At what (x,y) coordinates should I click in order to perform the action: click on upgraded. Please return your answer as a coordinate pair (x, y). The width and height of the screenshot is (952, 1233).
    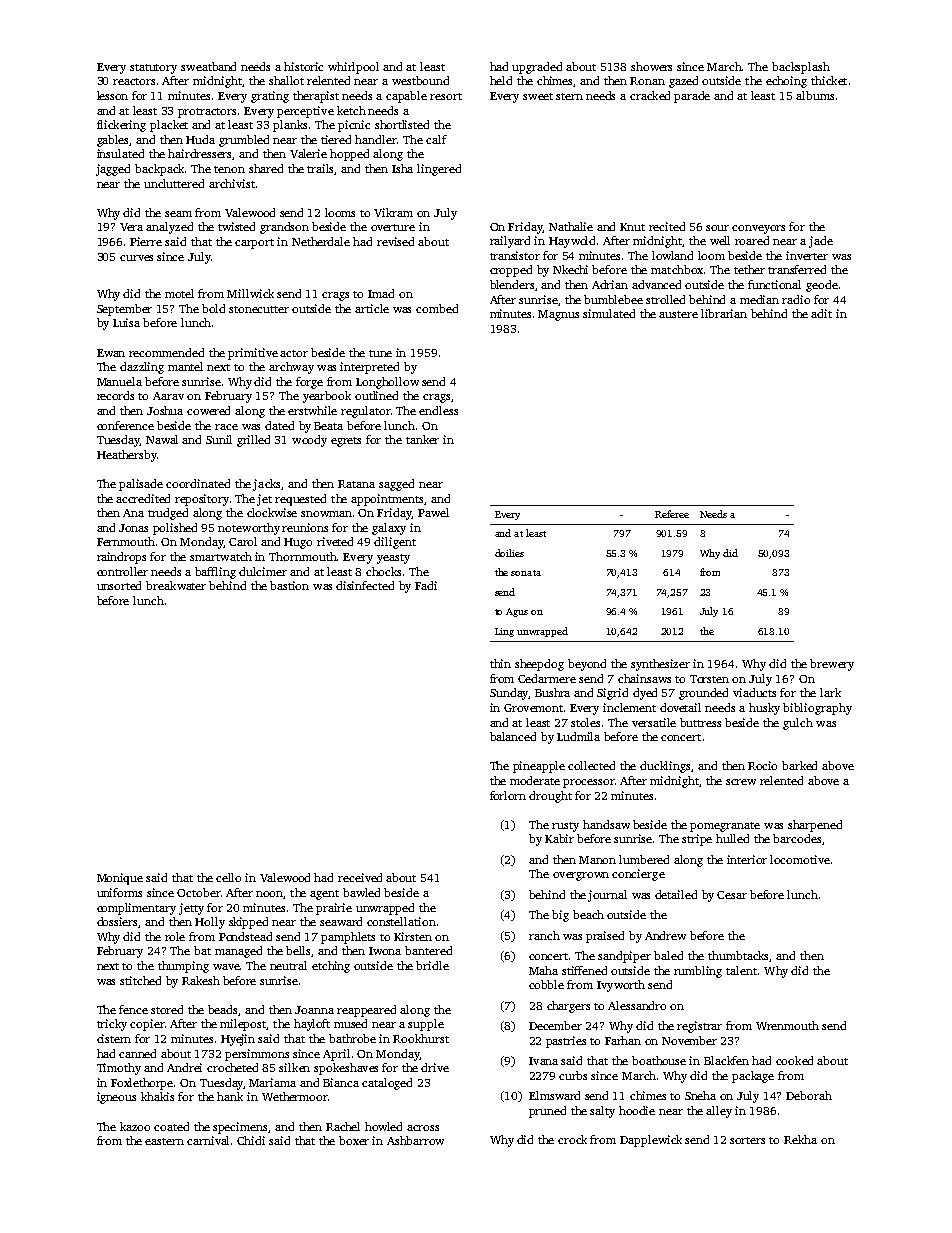
    Looking at the image, I should click on (537, 68).
